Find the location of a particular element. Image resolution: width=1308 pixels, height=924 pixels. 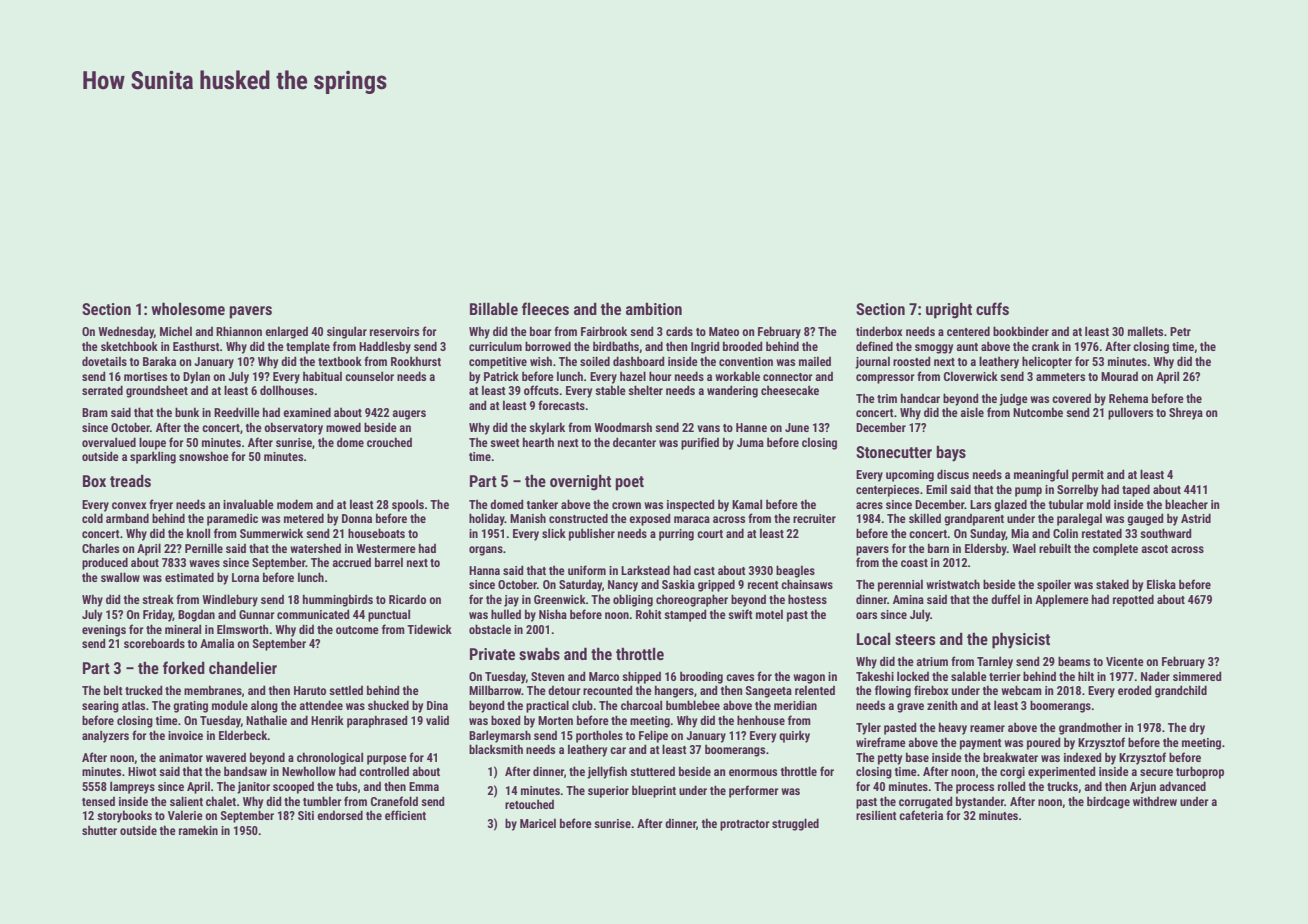

snowshoe is located at coordinates (204, 456).
